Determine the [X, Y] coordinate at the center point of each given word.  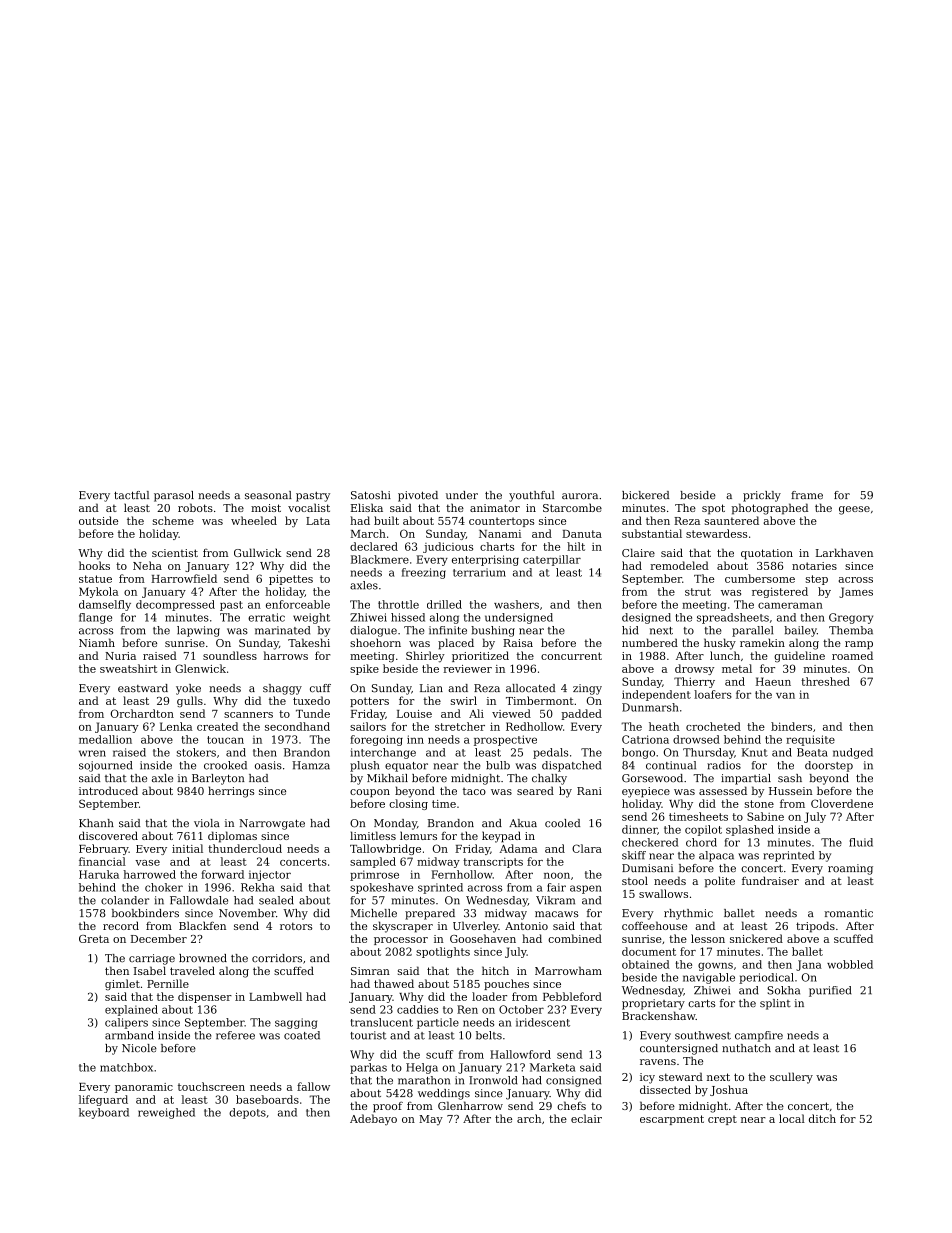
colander [125, 900]
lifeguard [103, 1100]
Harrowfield [184, 578]
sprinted [440, 888]
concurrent [571, 656]
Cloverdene [842, 803]
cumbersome [760, 578]
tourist [368, 1035]
